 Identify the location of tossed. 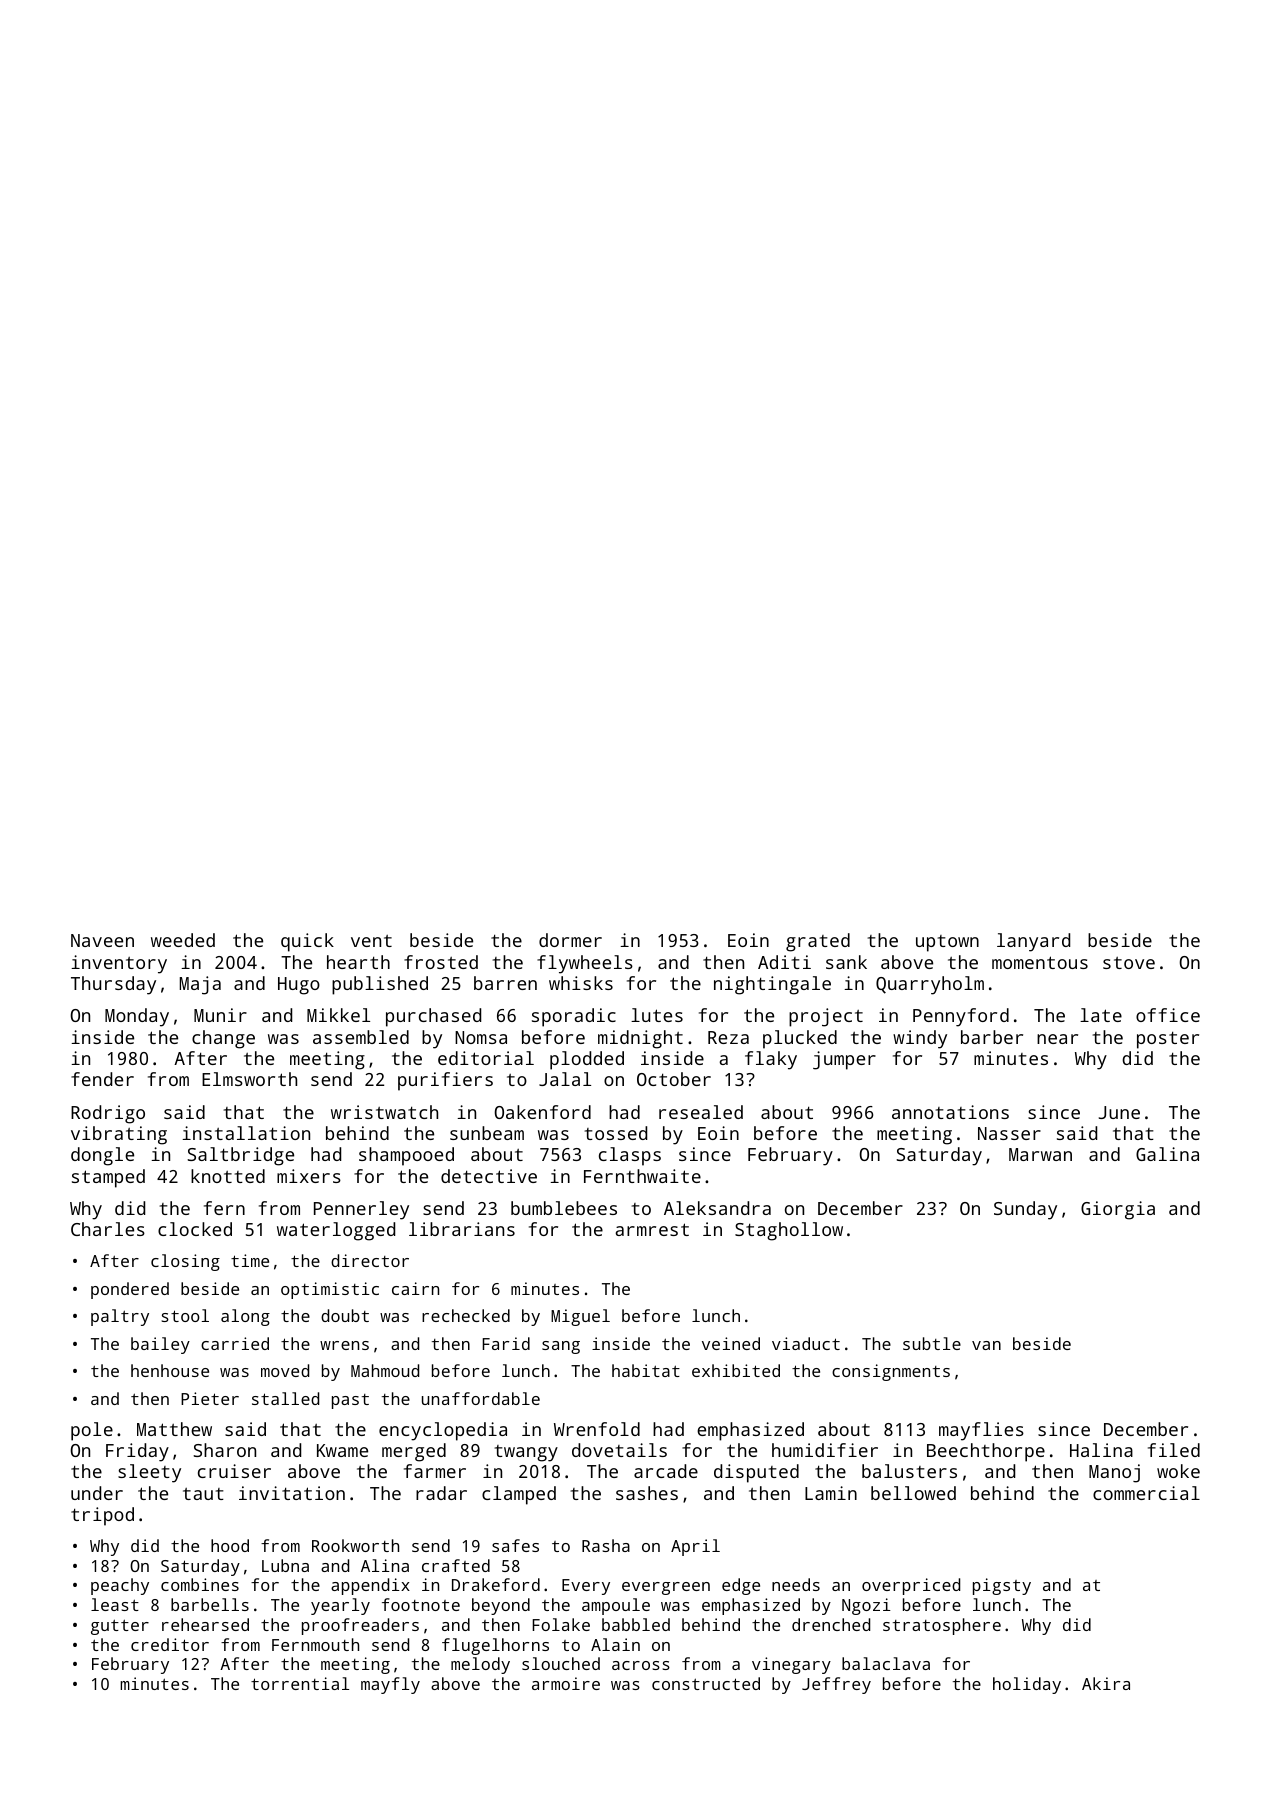
(616, 1133).
